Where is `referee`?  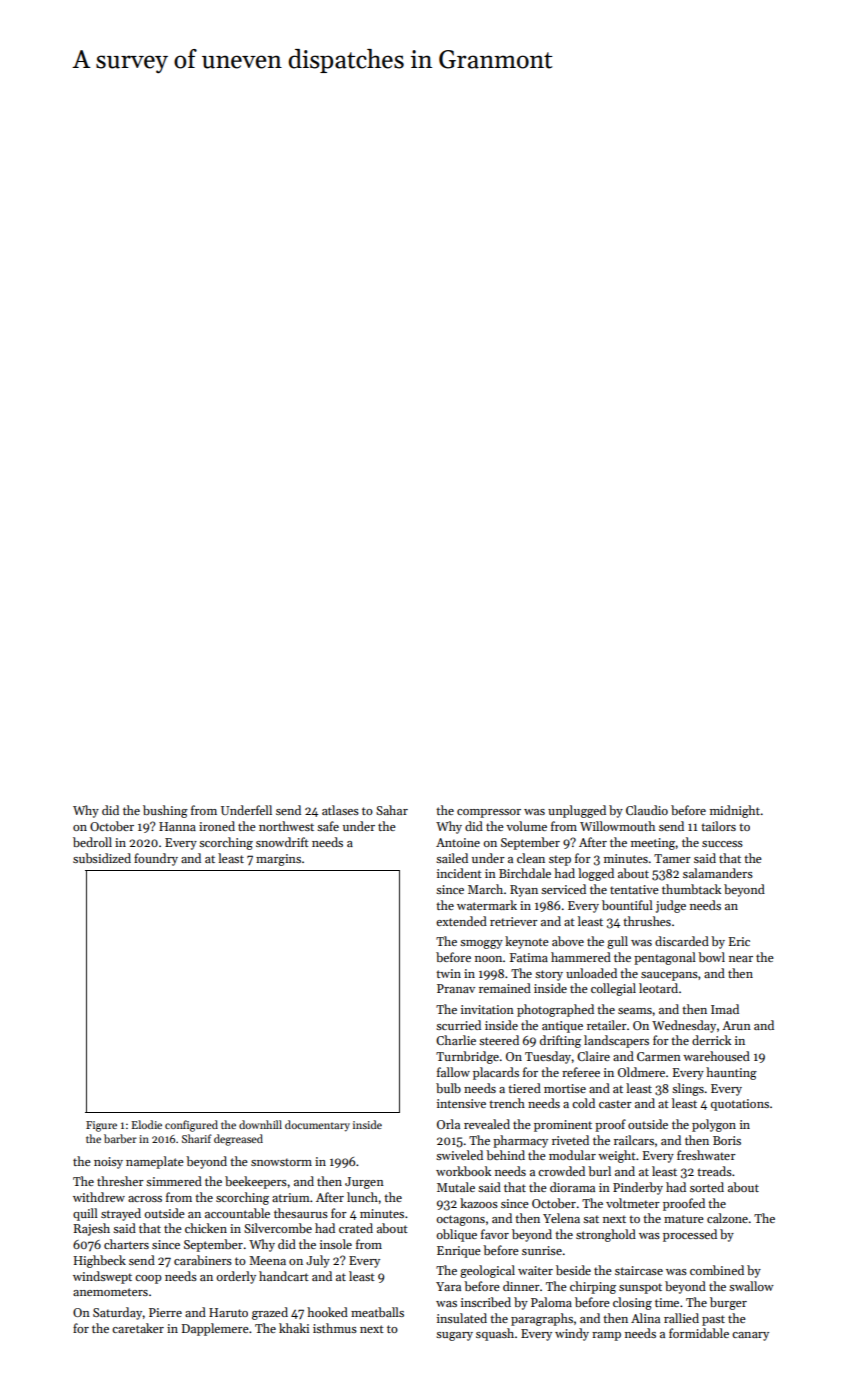 referee is located at coordinates (581, 1072).
